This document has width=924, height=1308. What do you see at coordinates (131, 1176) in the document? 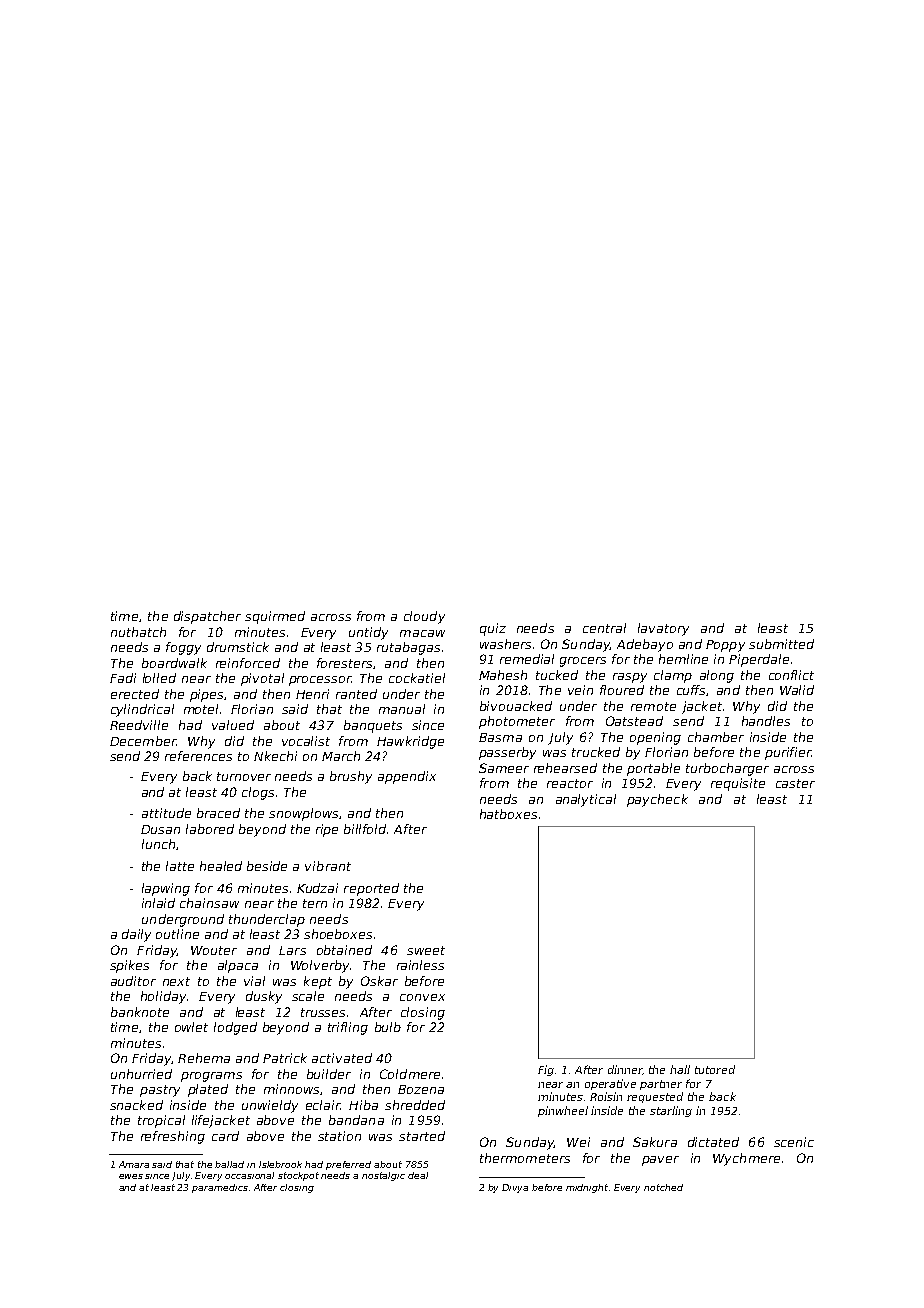
I see `ewes` at bounding box center [131, 1176].
